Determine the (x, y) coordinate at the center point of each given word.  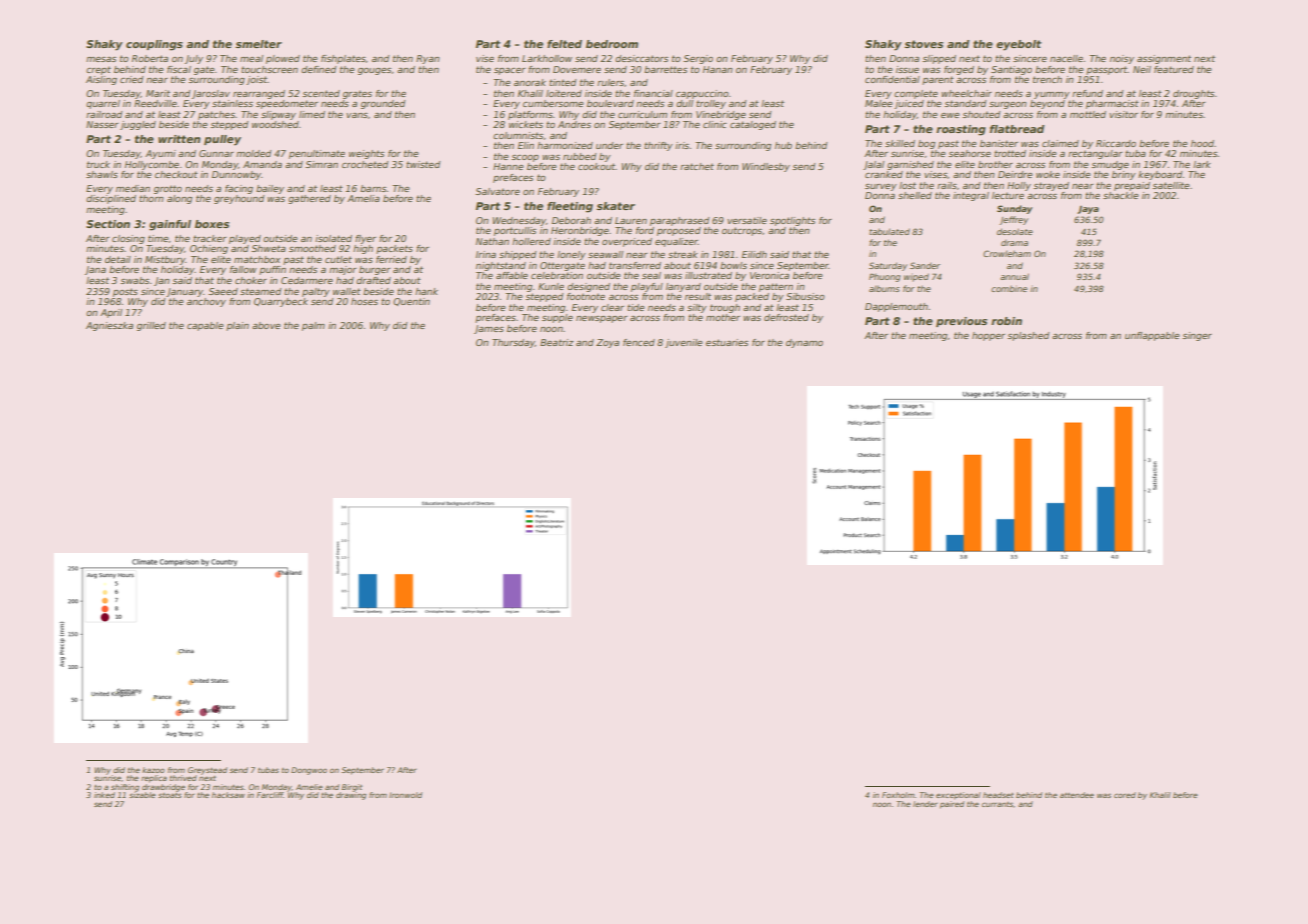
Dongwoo (309, 771)
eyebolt (1018, 45)
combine (1009, 288)
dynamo (804, 343)
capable (205, 326)
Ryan (428, 59)
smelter (259, 44)
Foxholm (898, 795)
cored (1125, 795)
